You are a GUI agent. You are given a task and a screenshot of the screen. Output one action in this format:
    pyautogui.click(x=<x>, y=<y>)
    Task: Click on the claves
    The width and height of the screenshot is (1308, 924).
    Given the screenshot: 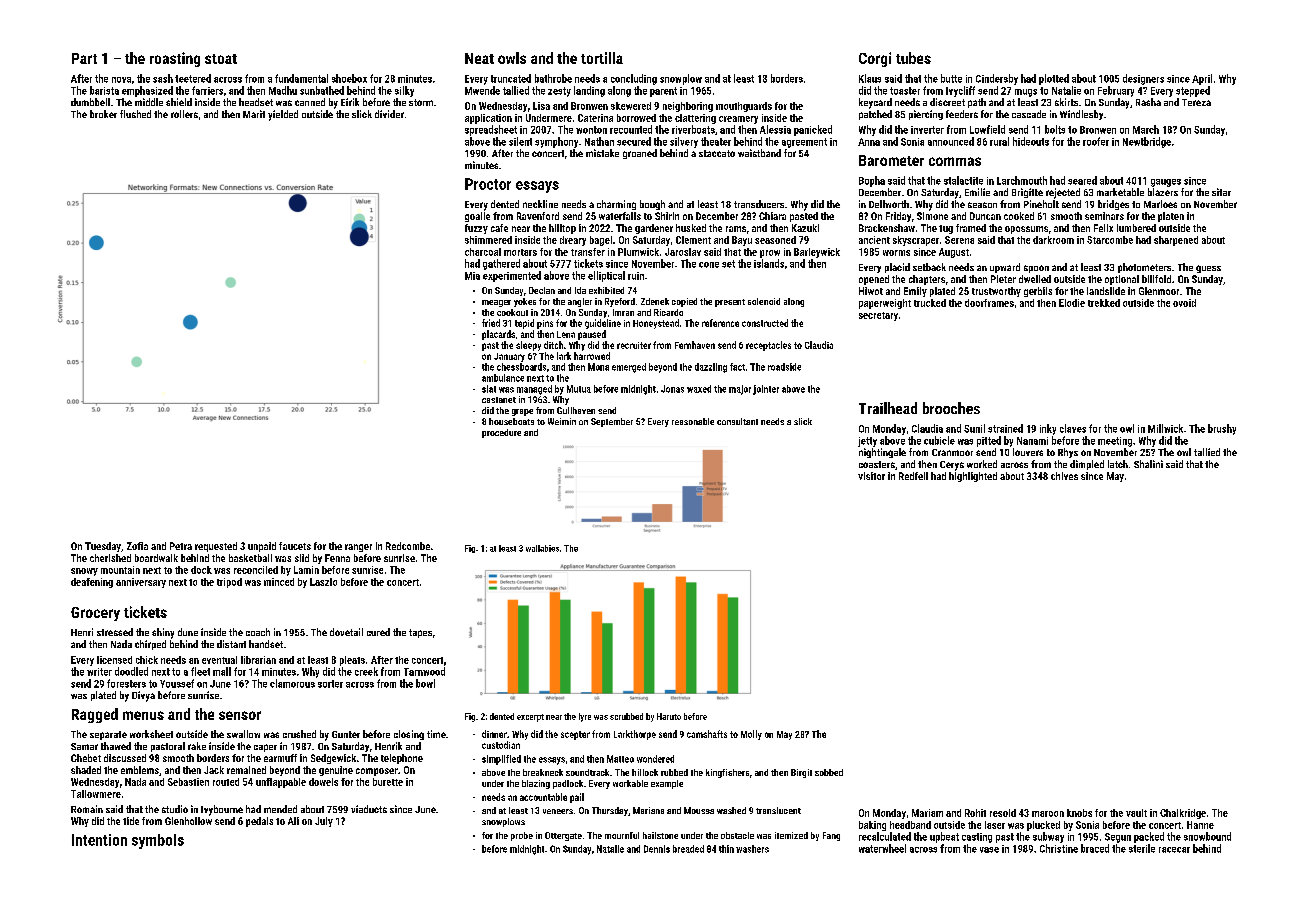 What is the action you would take?
    pyautogui.click(x=1073, y=428)
